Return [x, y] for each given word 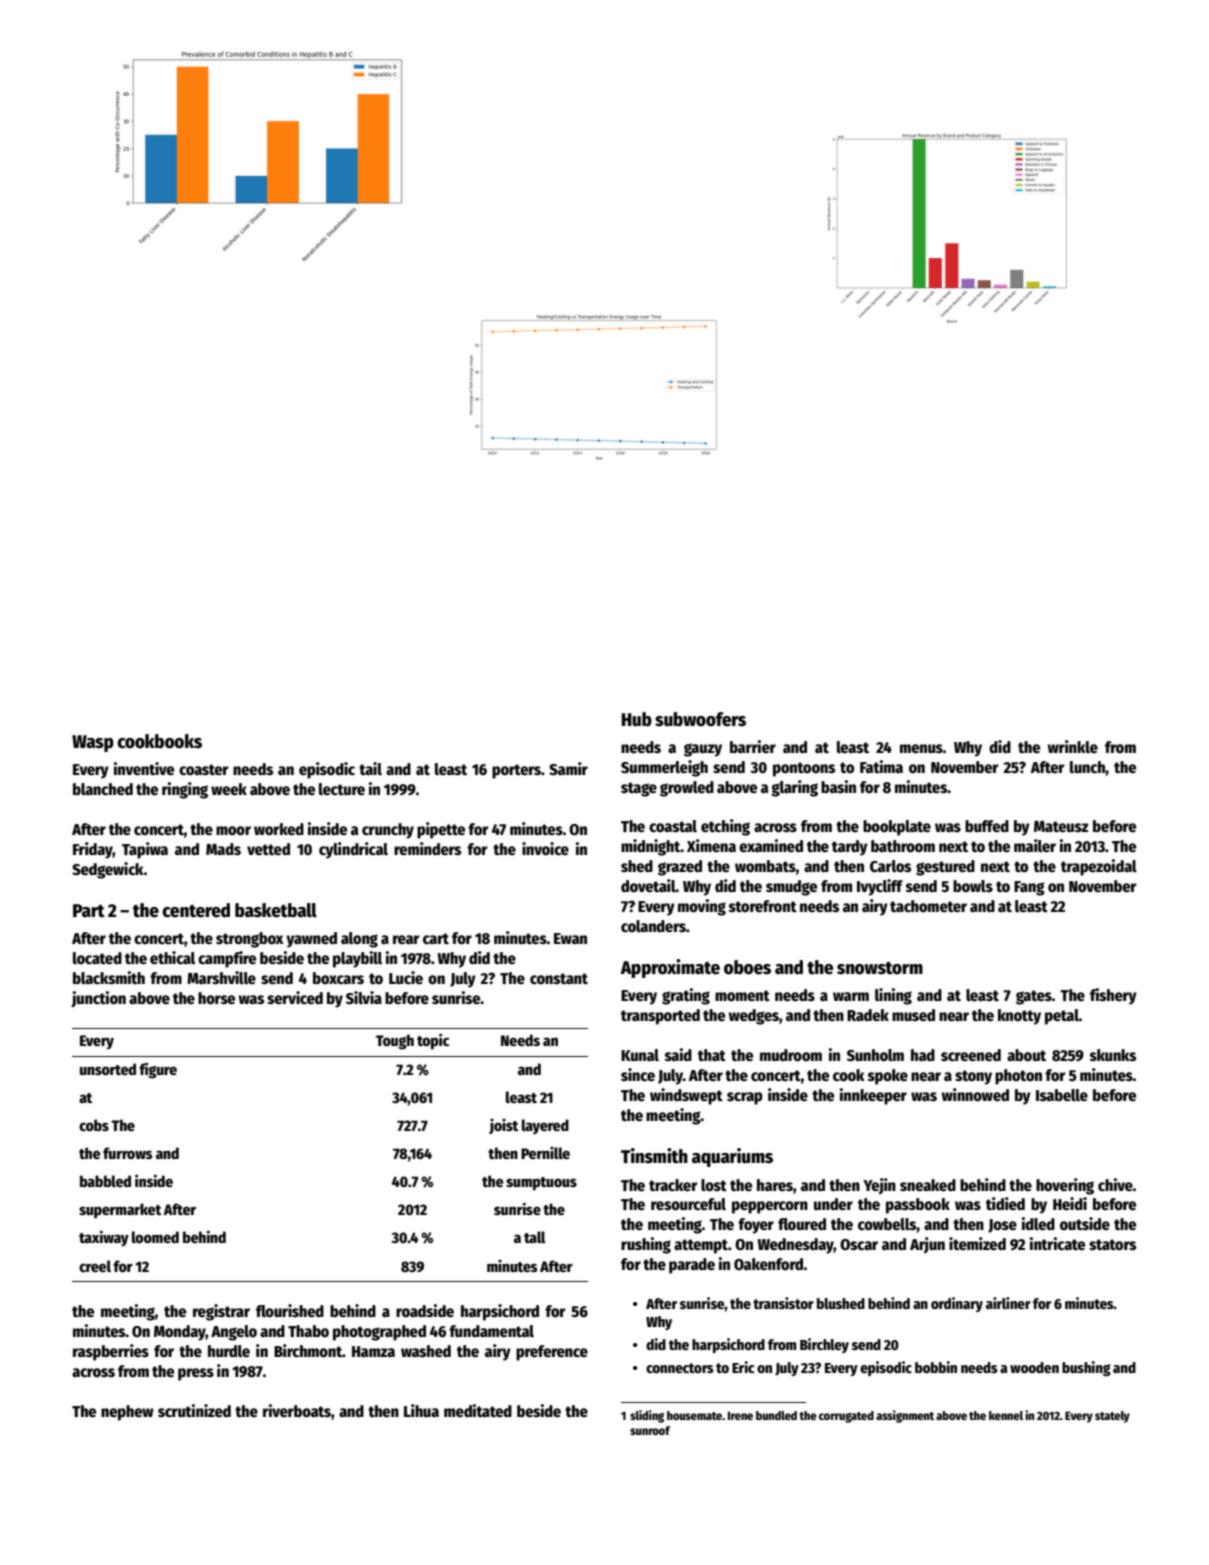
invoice [545, 849]
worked [279, 829]
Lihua [421, 1410]
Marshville [221, 978]
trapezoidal [1099, 867]
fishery [1113, 996]
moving [702, 907]
